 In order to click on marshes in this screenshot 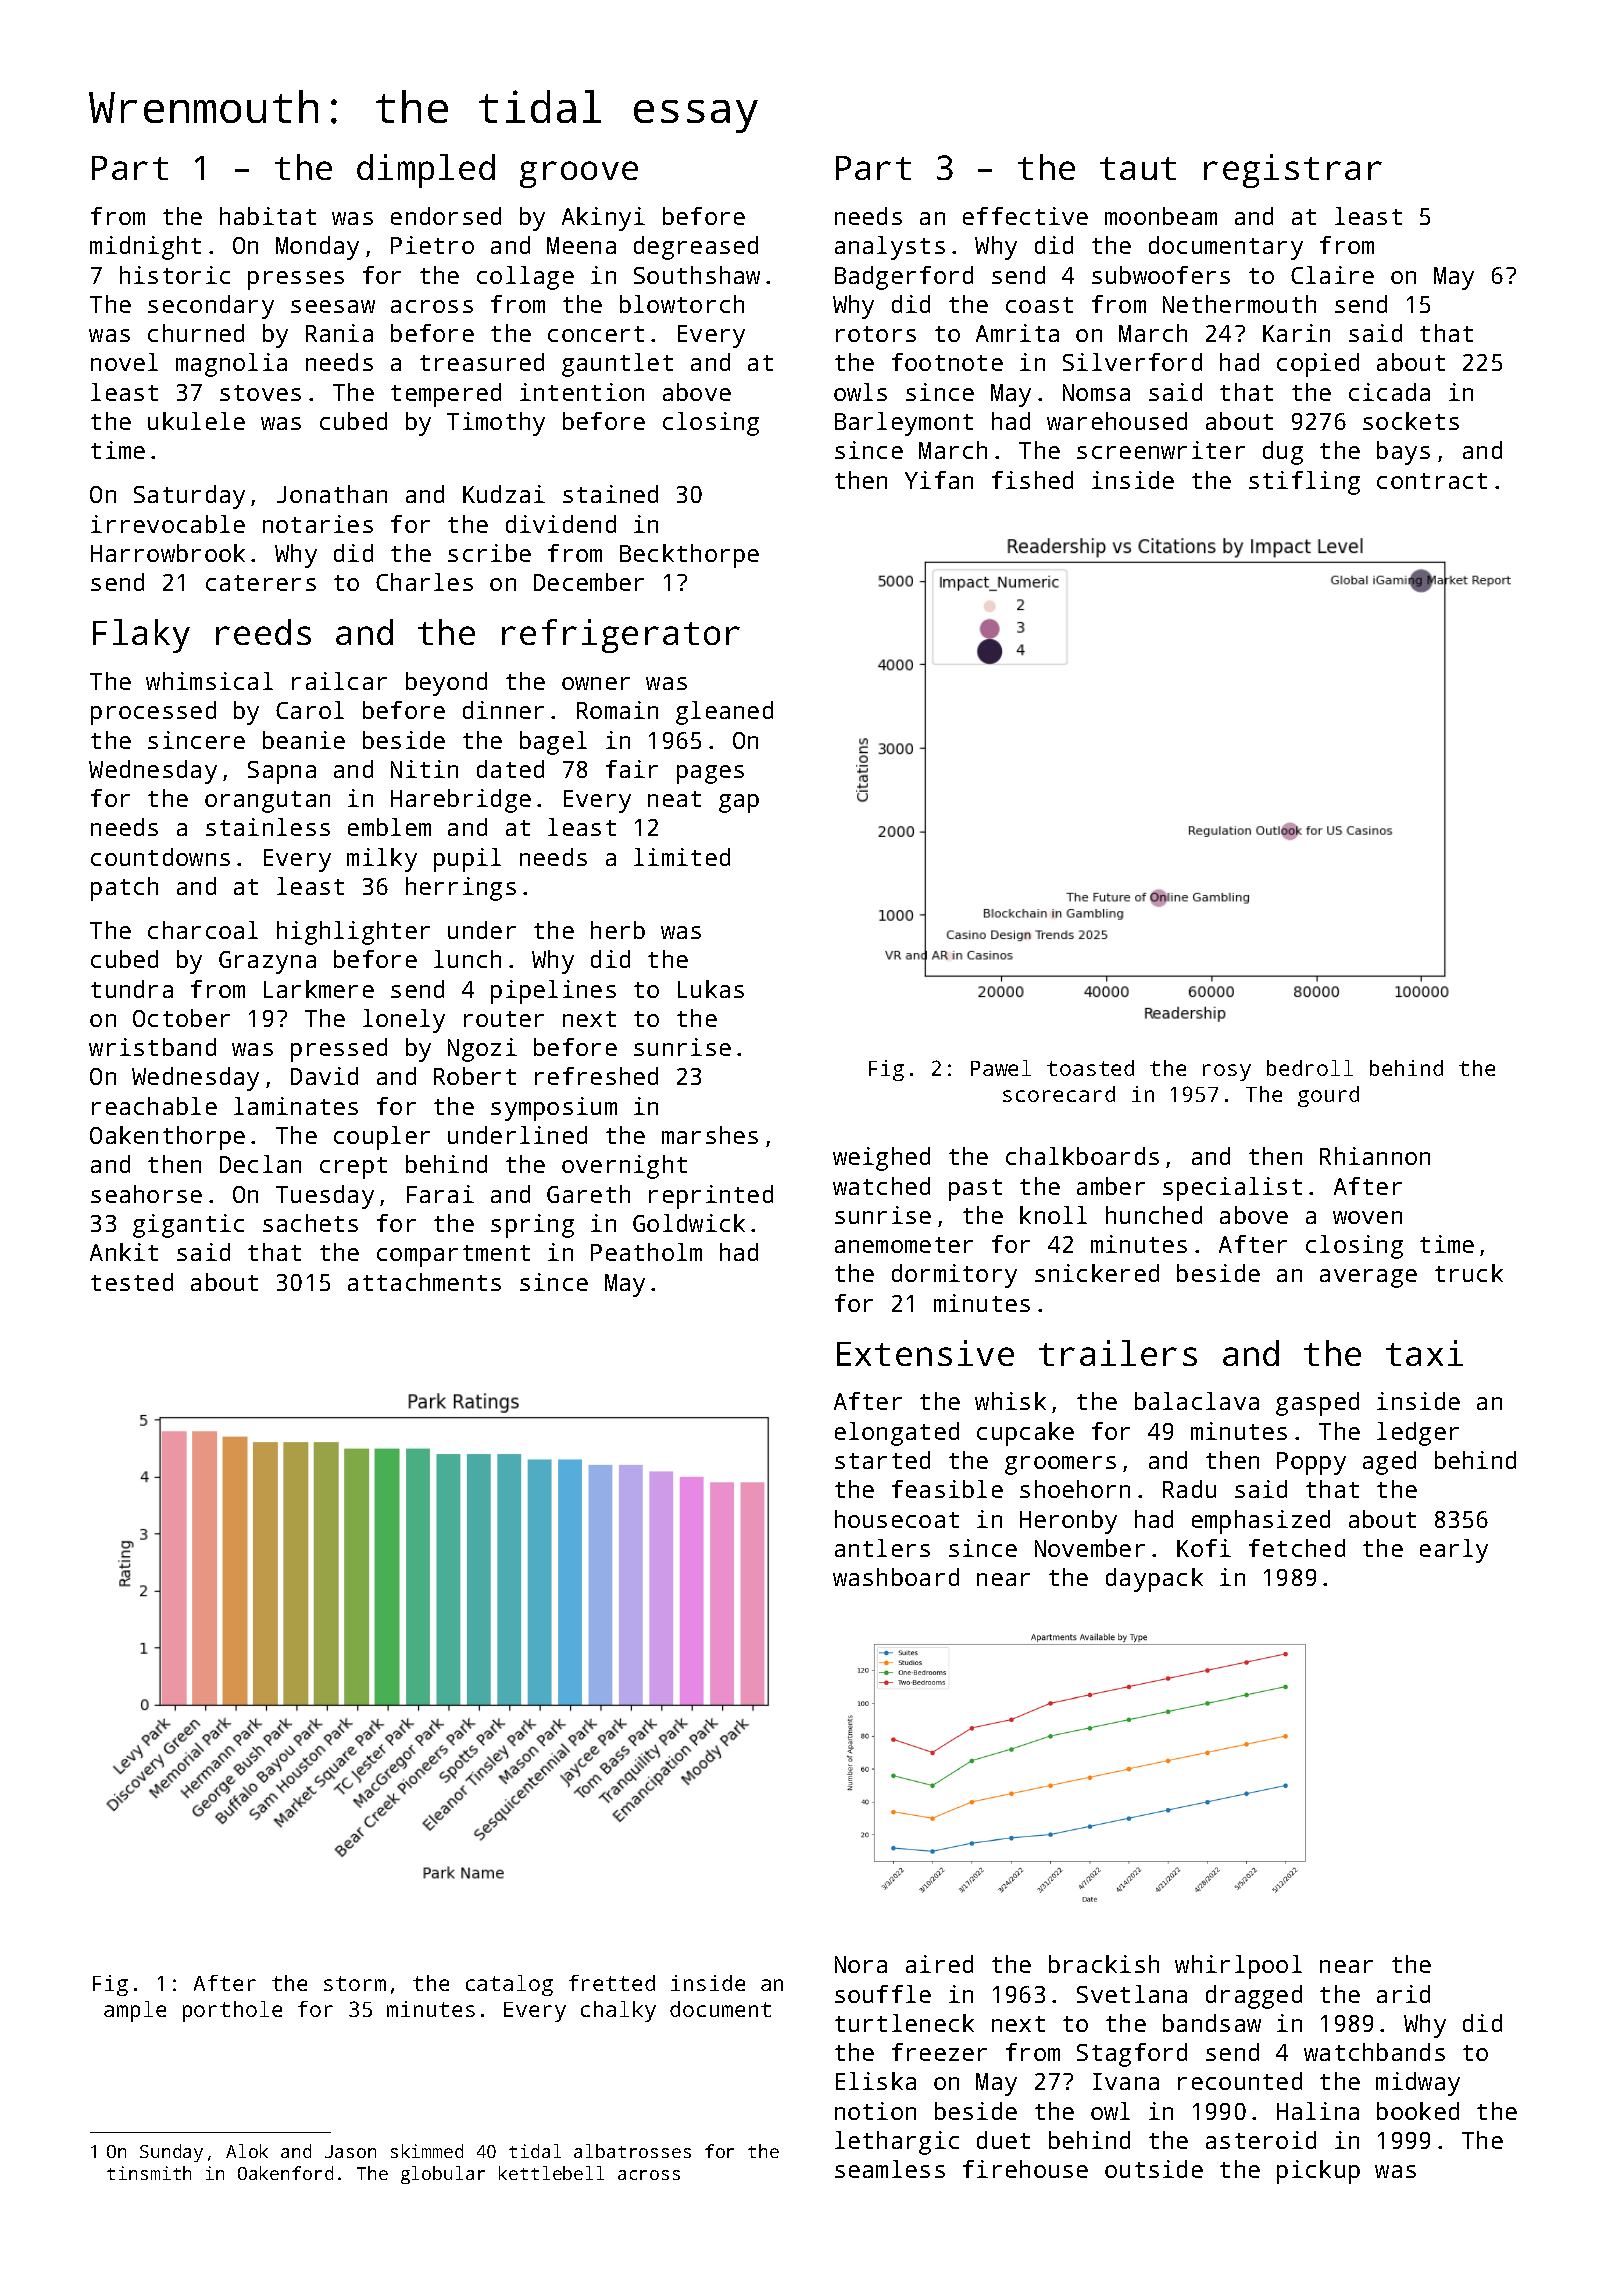, I will do `click(710, 1135)`.
